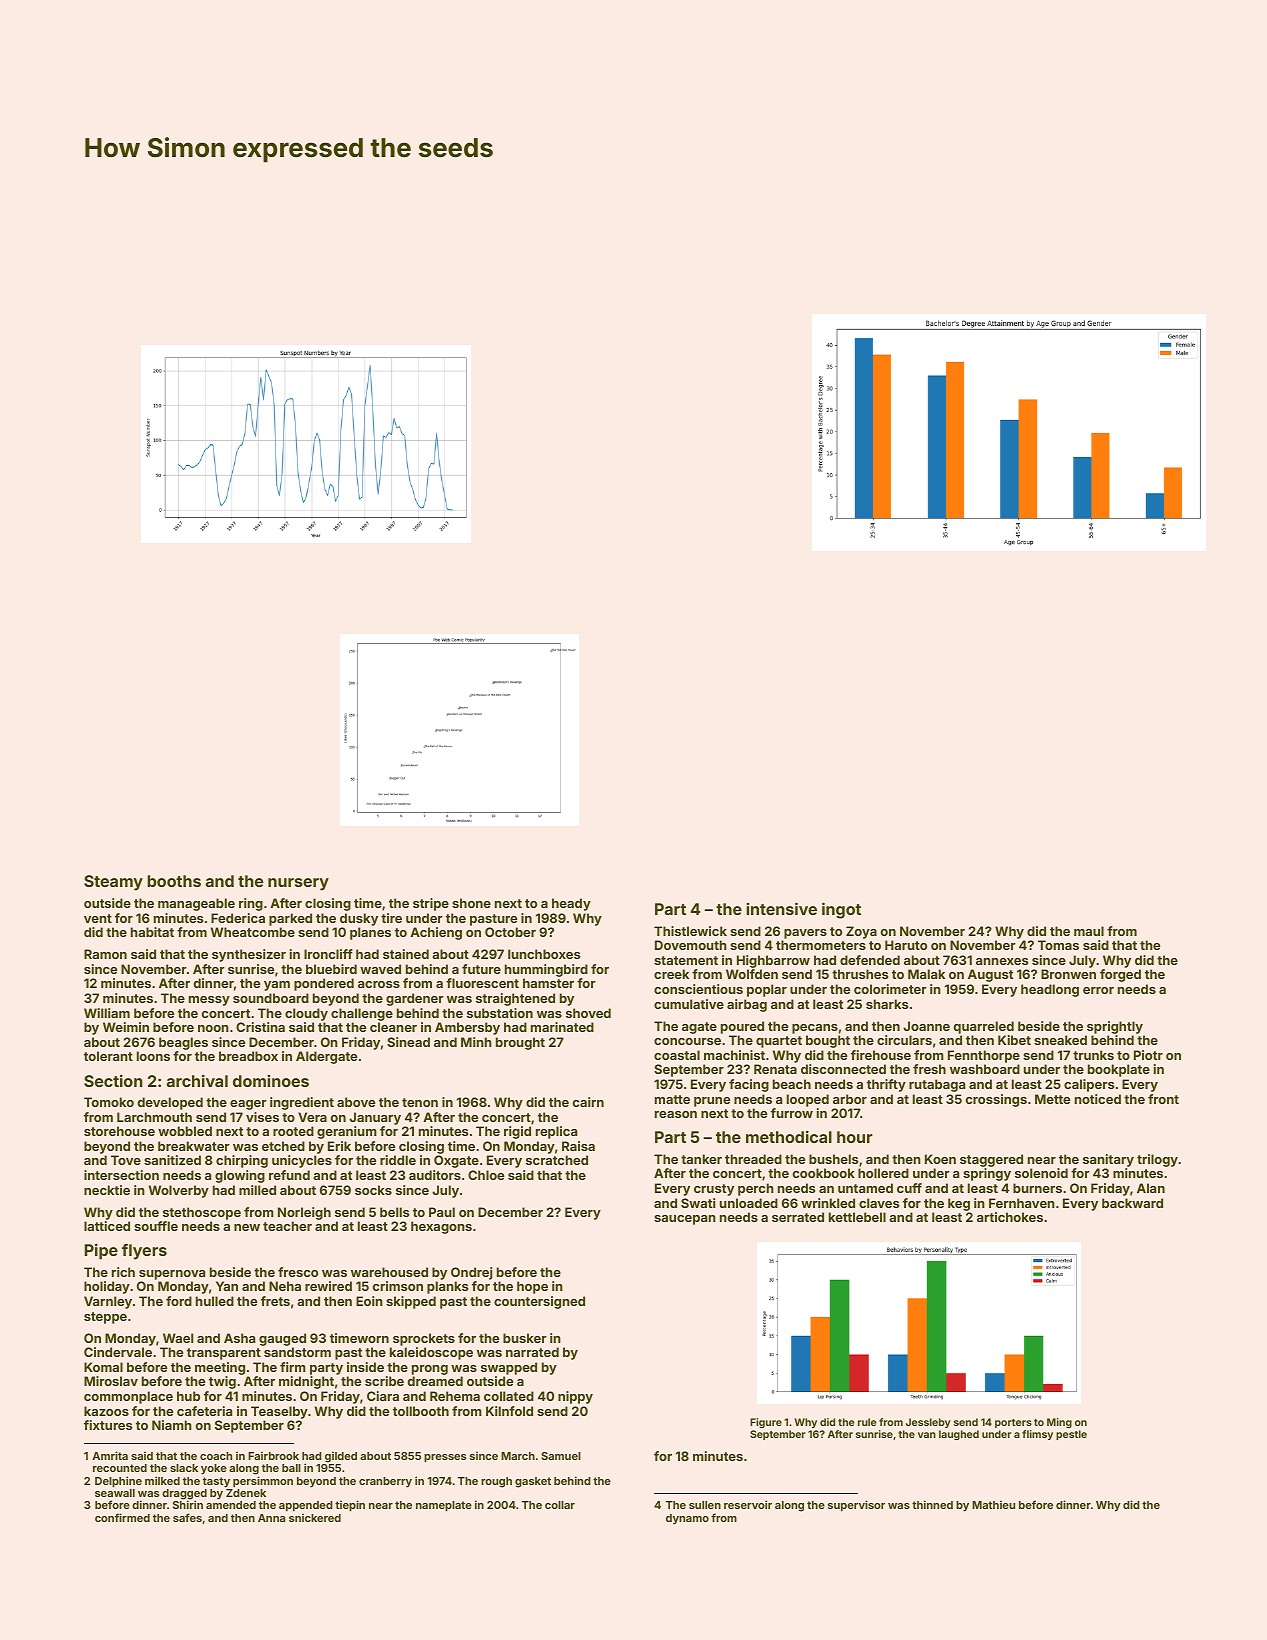 This page has width=1267, height=1640. Describe the element at coordinates (1010, 1217) in the page. I see `artichokes` at that location.
